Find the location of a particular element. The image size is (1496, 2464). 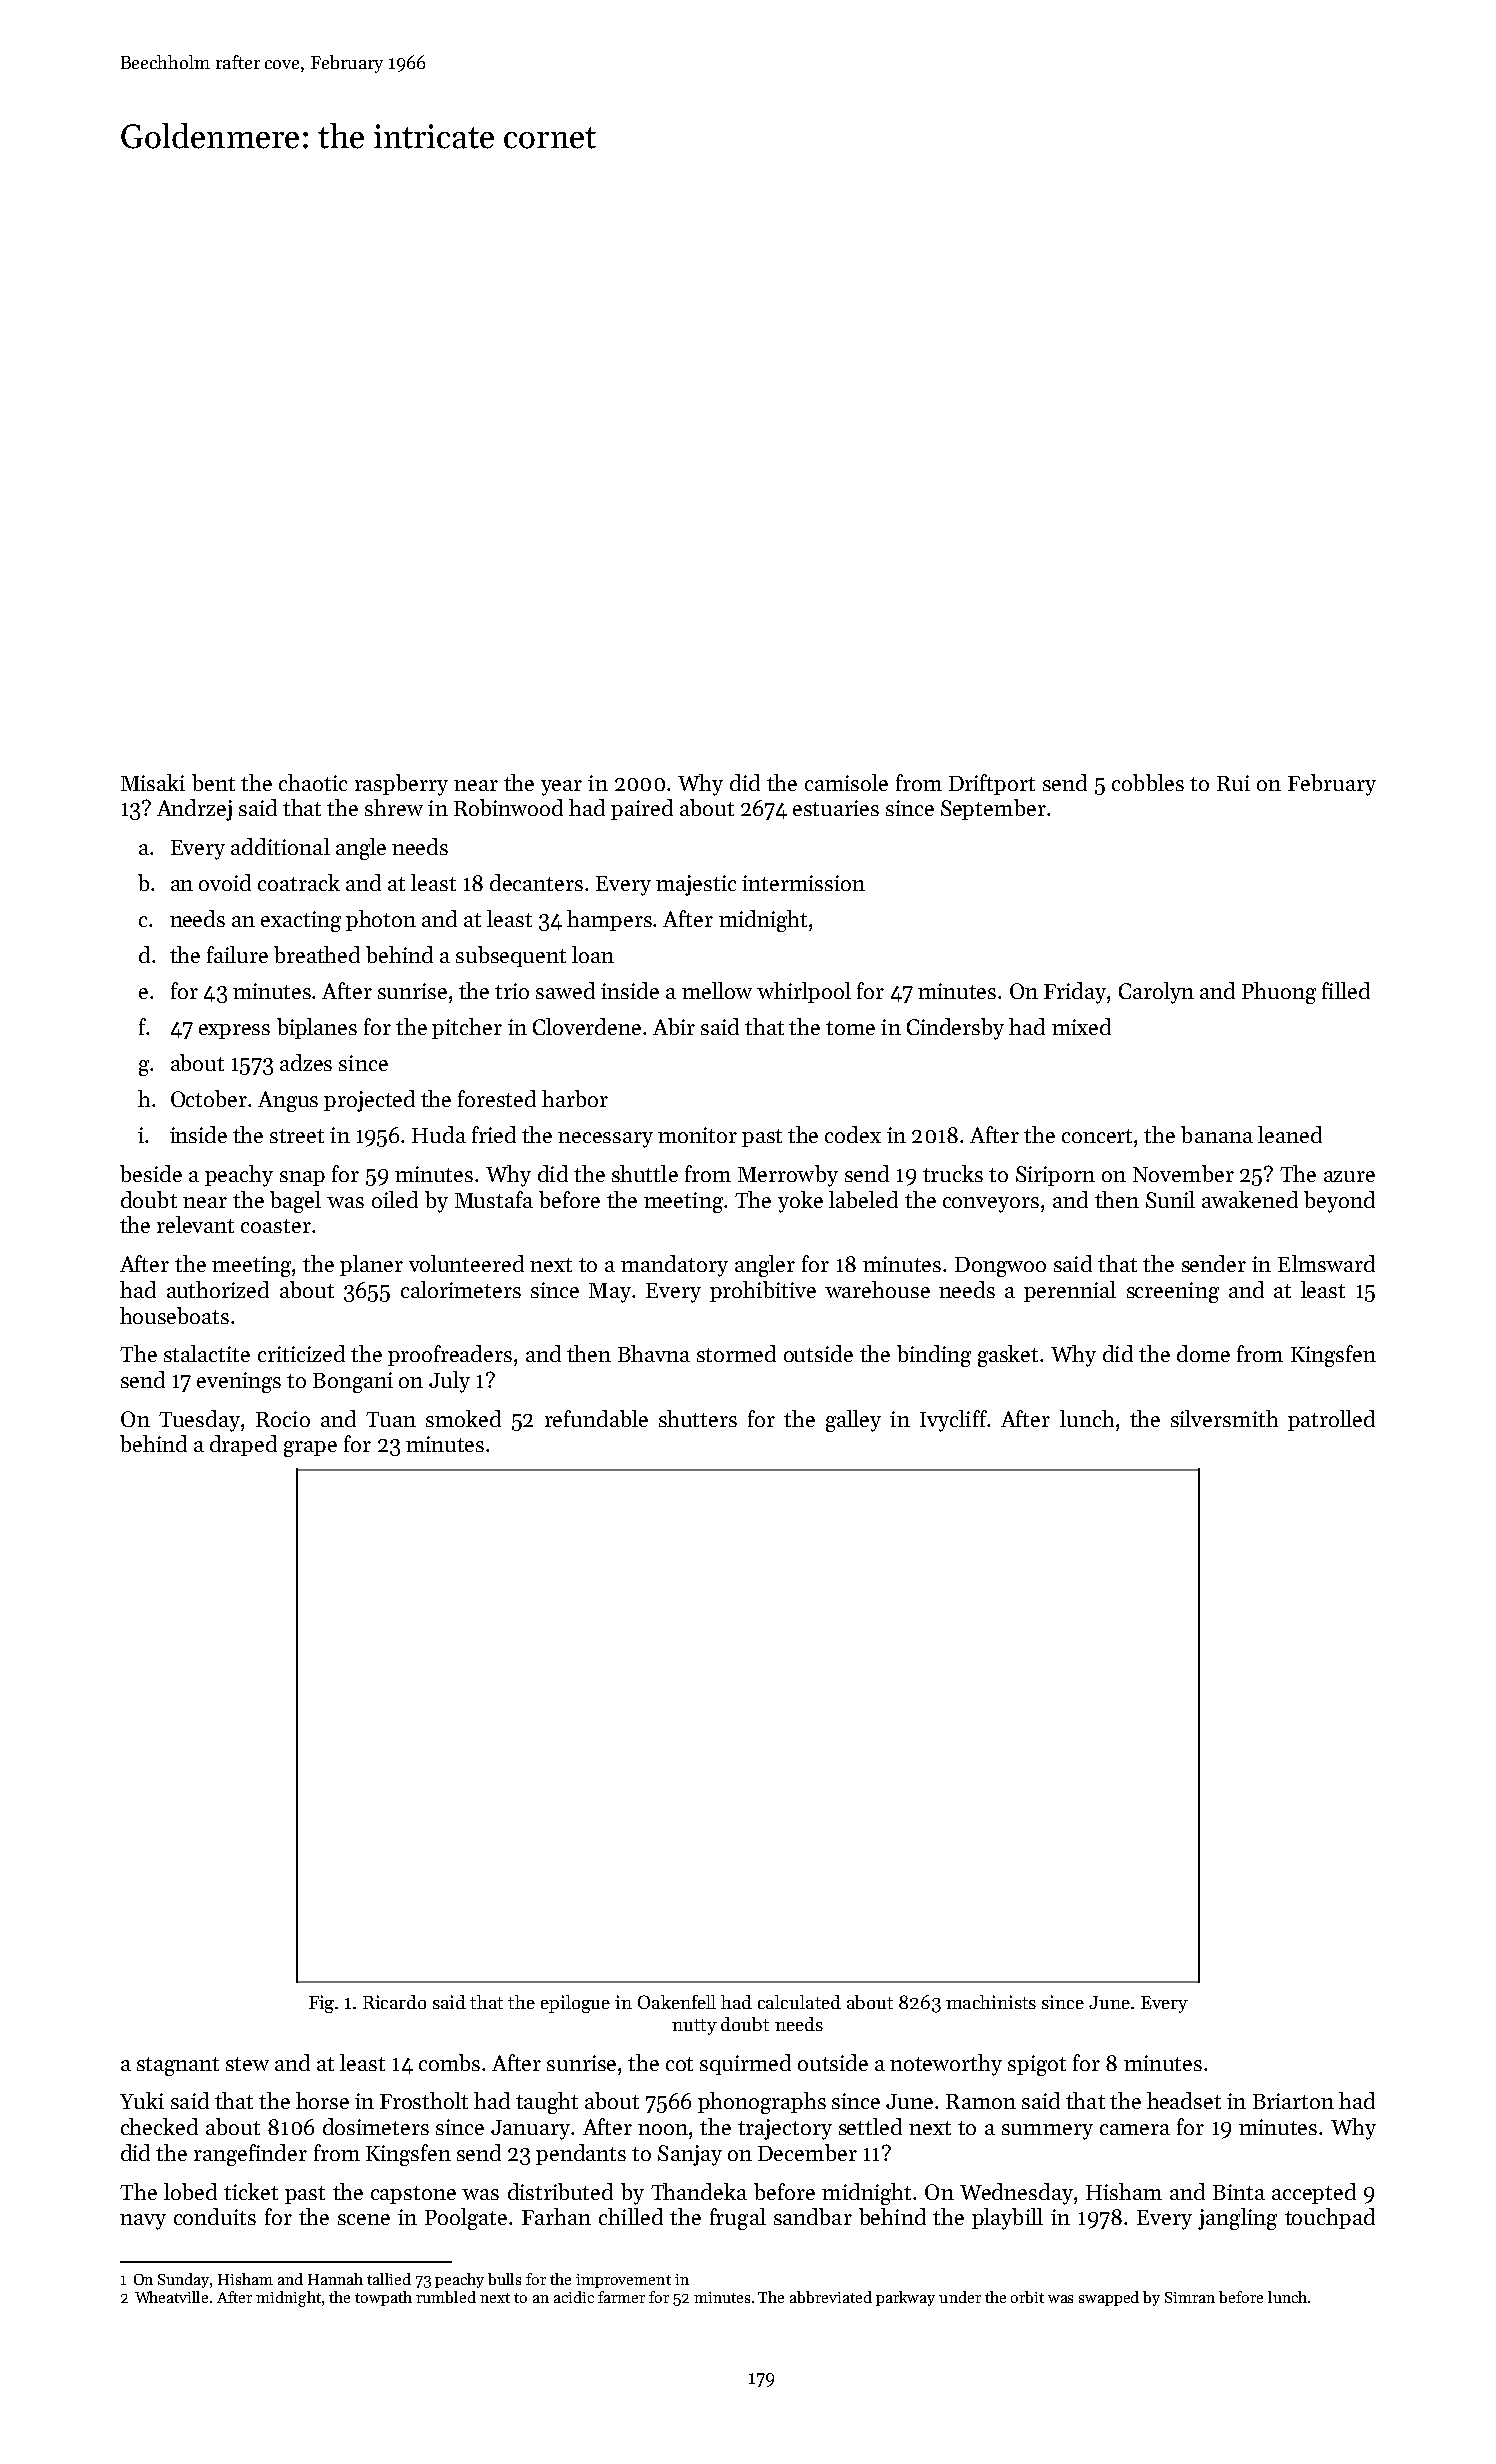

Oakenfell is located at coordinates (677, 2002).
